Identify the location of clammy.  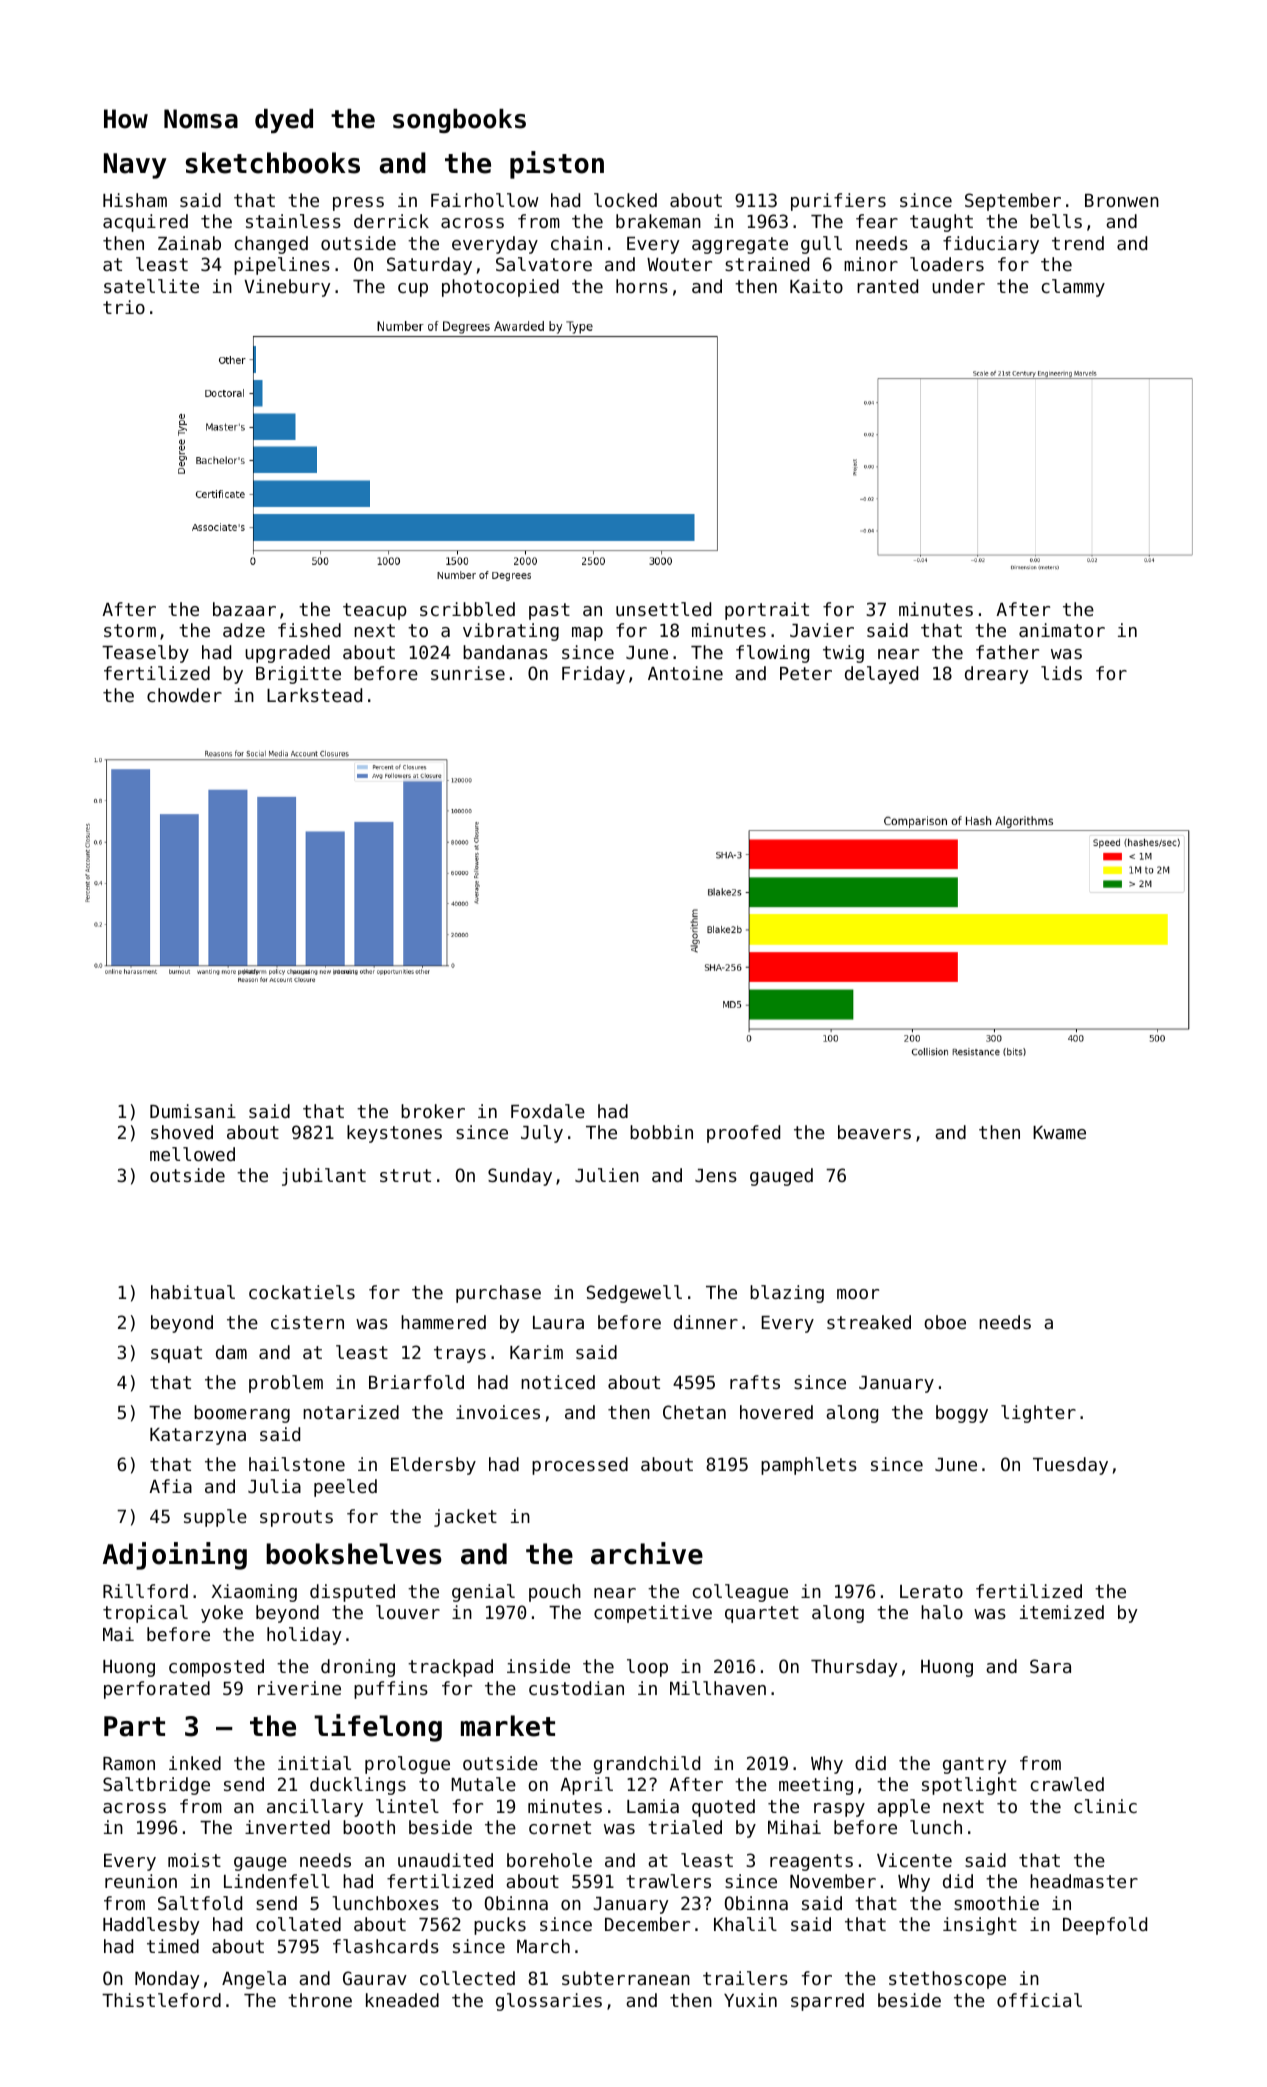
(1073, 288).
